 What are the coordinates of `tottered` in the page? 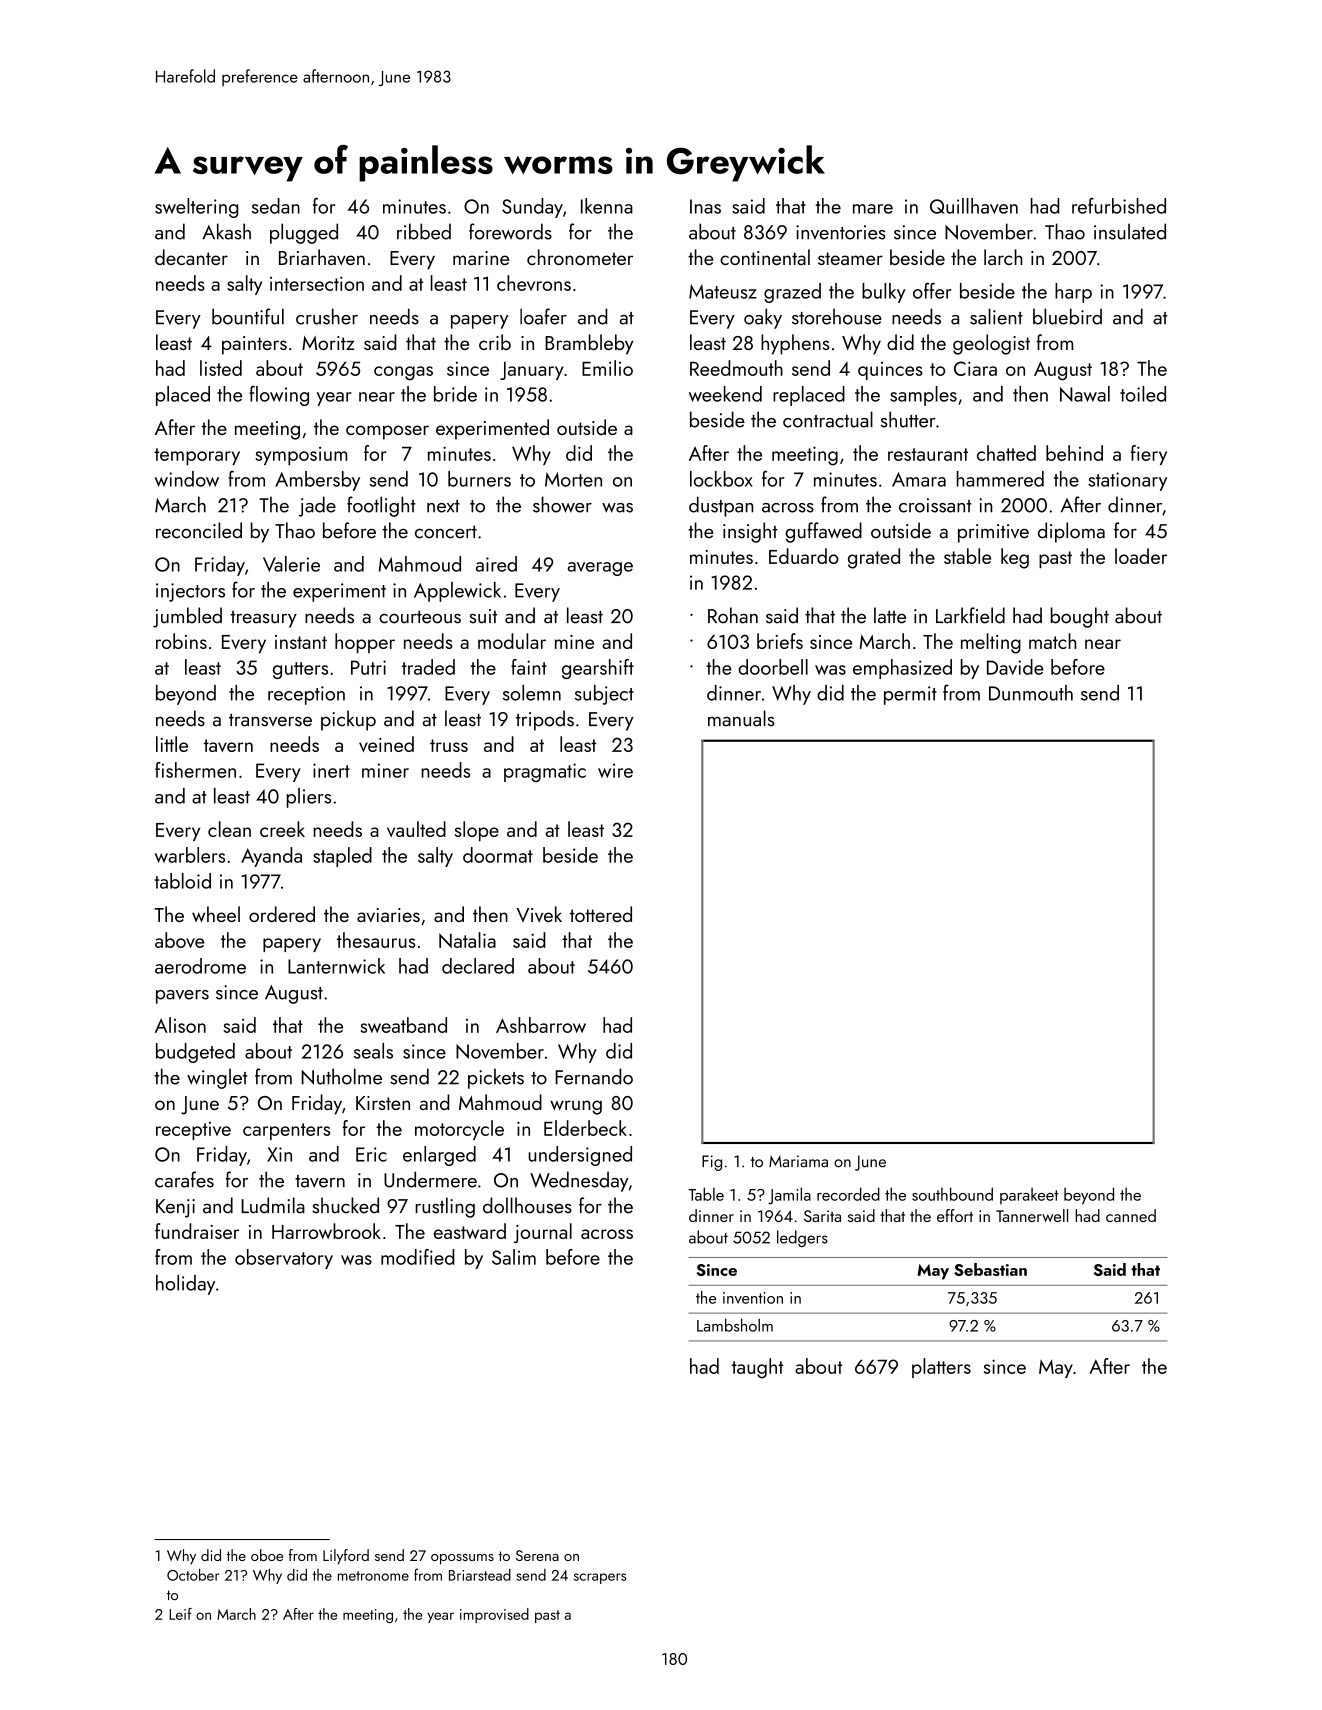 It's located at (601, 914).
